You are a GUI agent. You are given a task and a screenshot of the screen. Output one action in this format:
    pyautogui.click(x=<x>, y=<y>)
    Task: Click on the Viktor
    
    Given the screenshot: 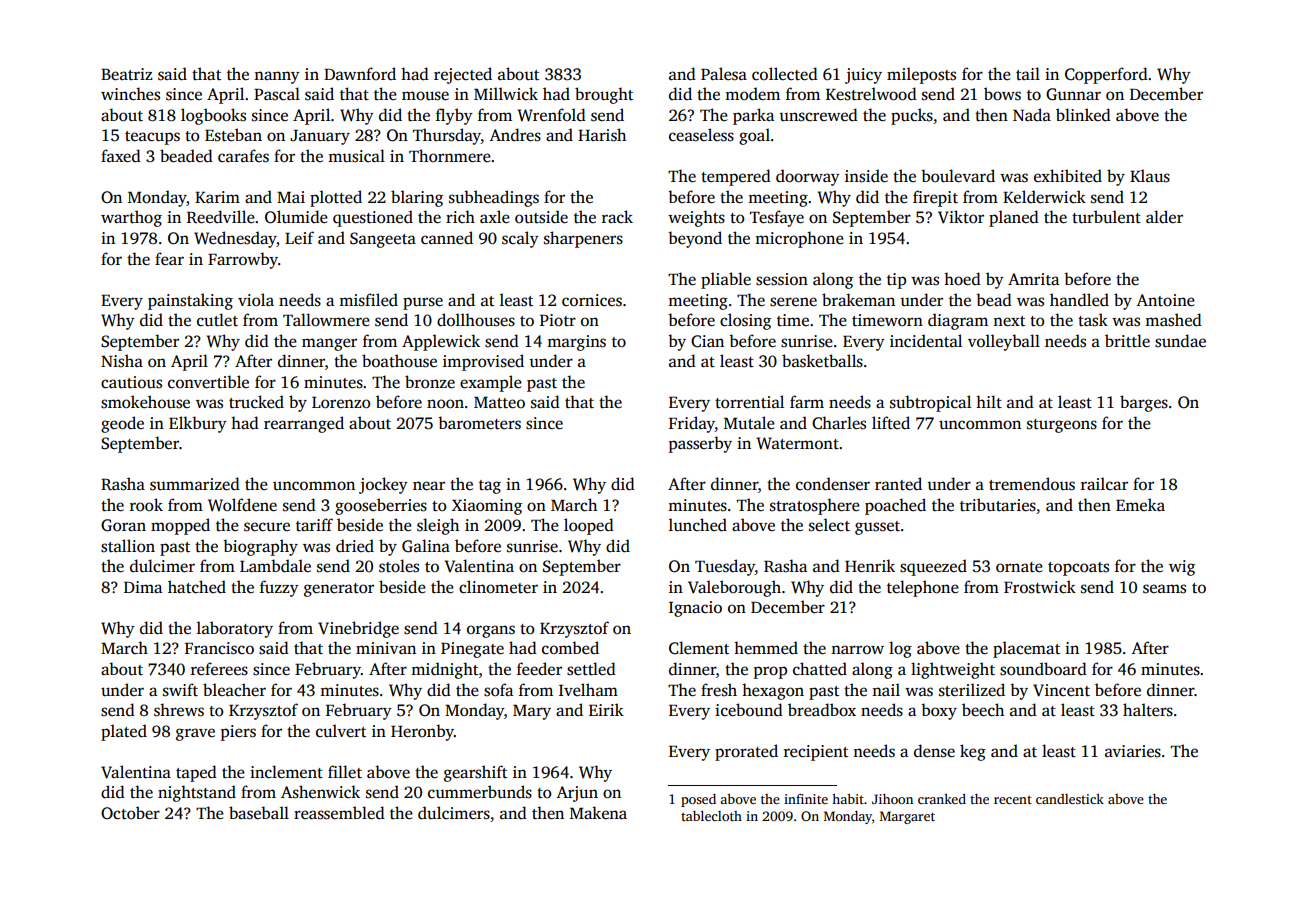 What is the action you would take?
    pyautogui.click(x=961, y=217)
